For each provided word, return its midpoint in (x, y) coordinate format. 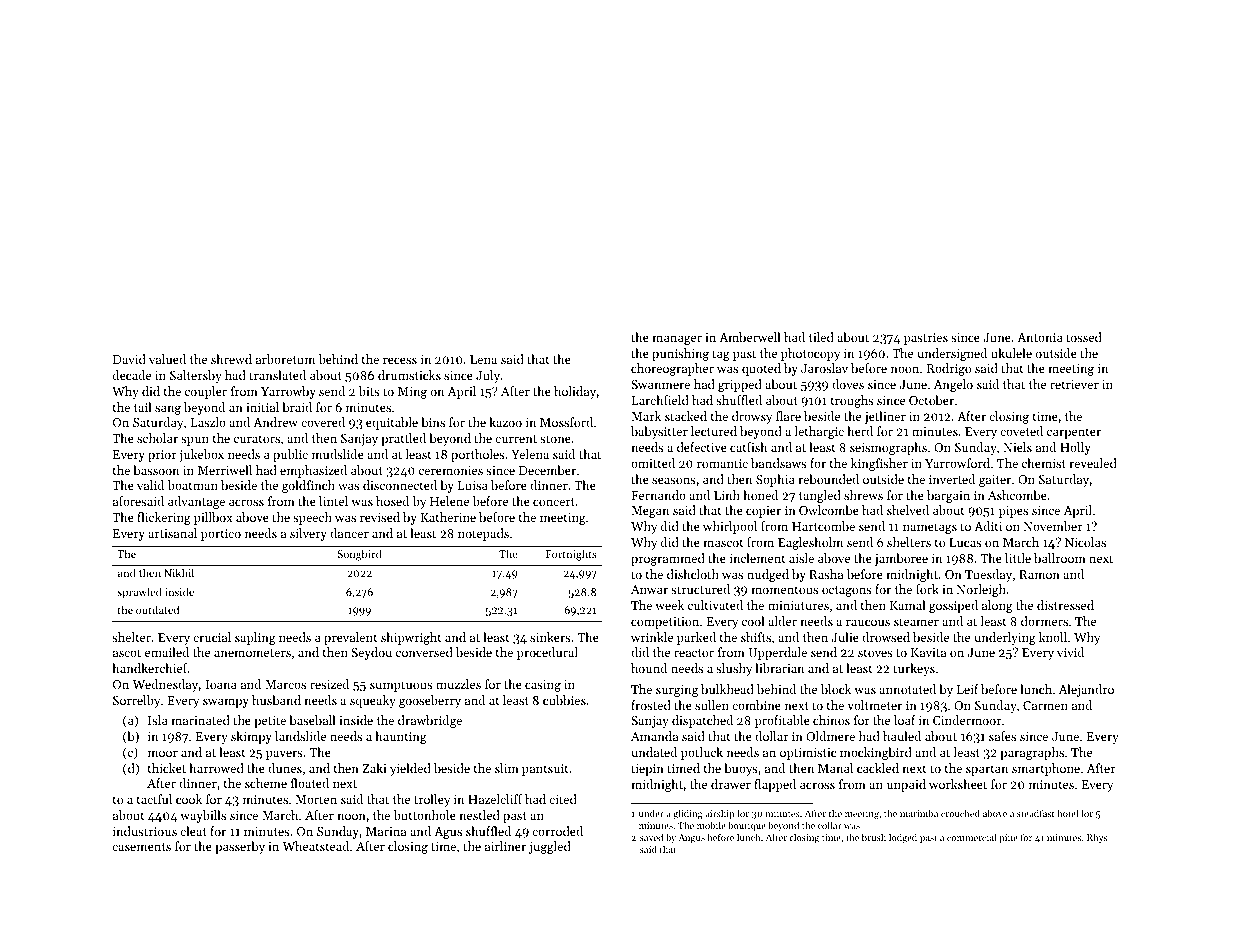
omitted (653, 463)
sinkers (550, 637)
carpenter (1074, 433)
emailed (167, 652)
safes (1002, 736)
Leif (968, 689)
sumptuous (401, 686)
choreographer (672, 369)
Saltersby (196, 376)
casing (543, 686)
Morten (316, 799)
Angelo (953, 385)
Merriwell (225, 470)
